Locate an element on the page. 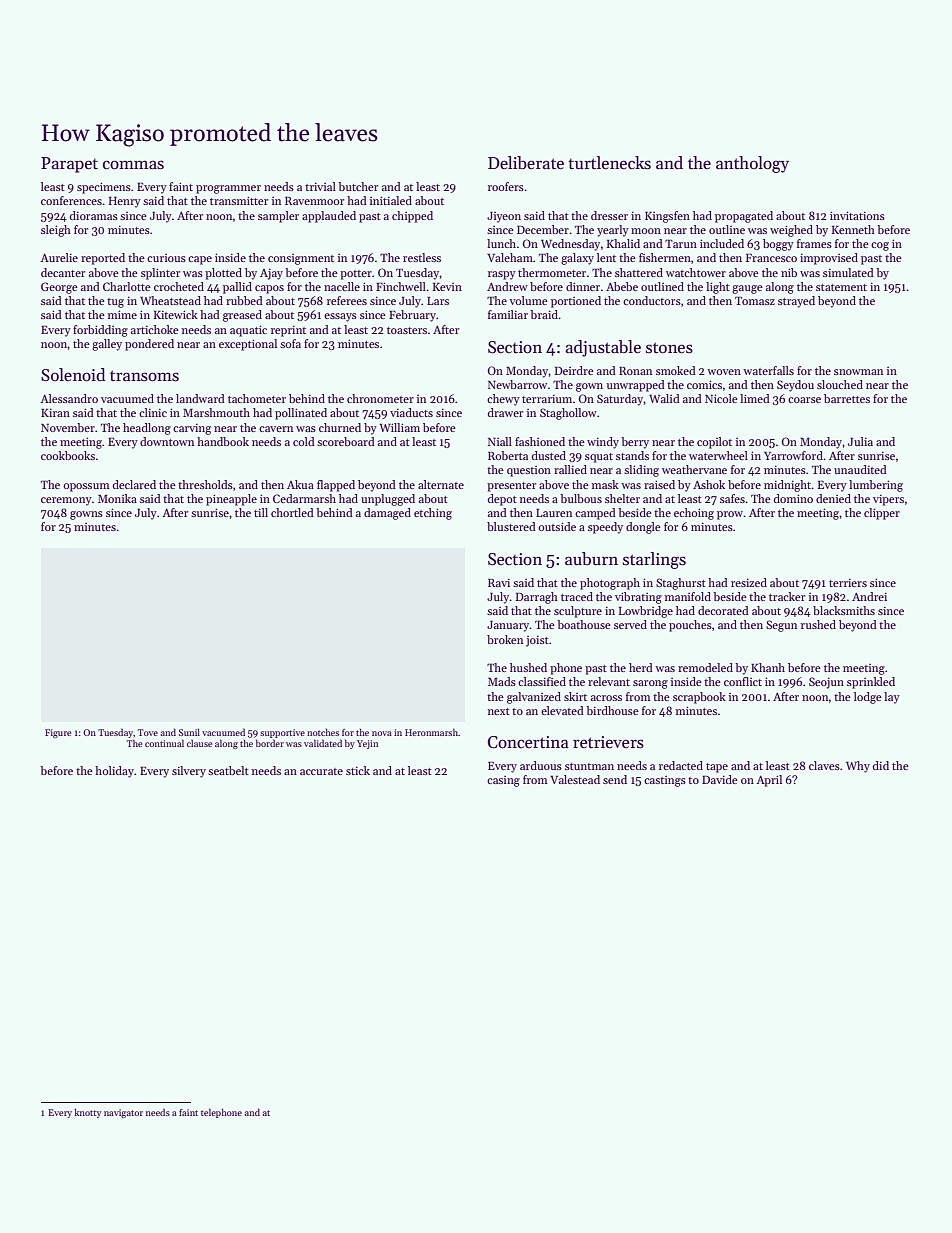  fishermen is located at coordinates (665, 257).
